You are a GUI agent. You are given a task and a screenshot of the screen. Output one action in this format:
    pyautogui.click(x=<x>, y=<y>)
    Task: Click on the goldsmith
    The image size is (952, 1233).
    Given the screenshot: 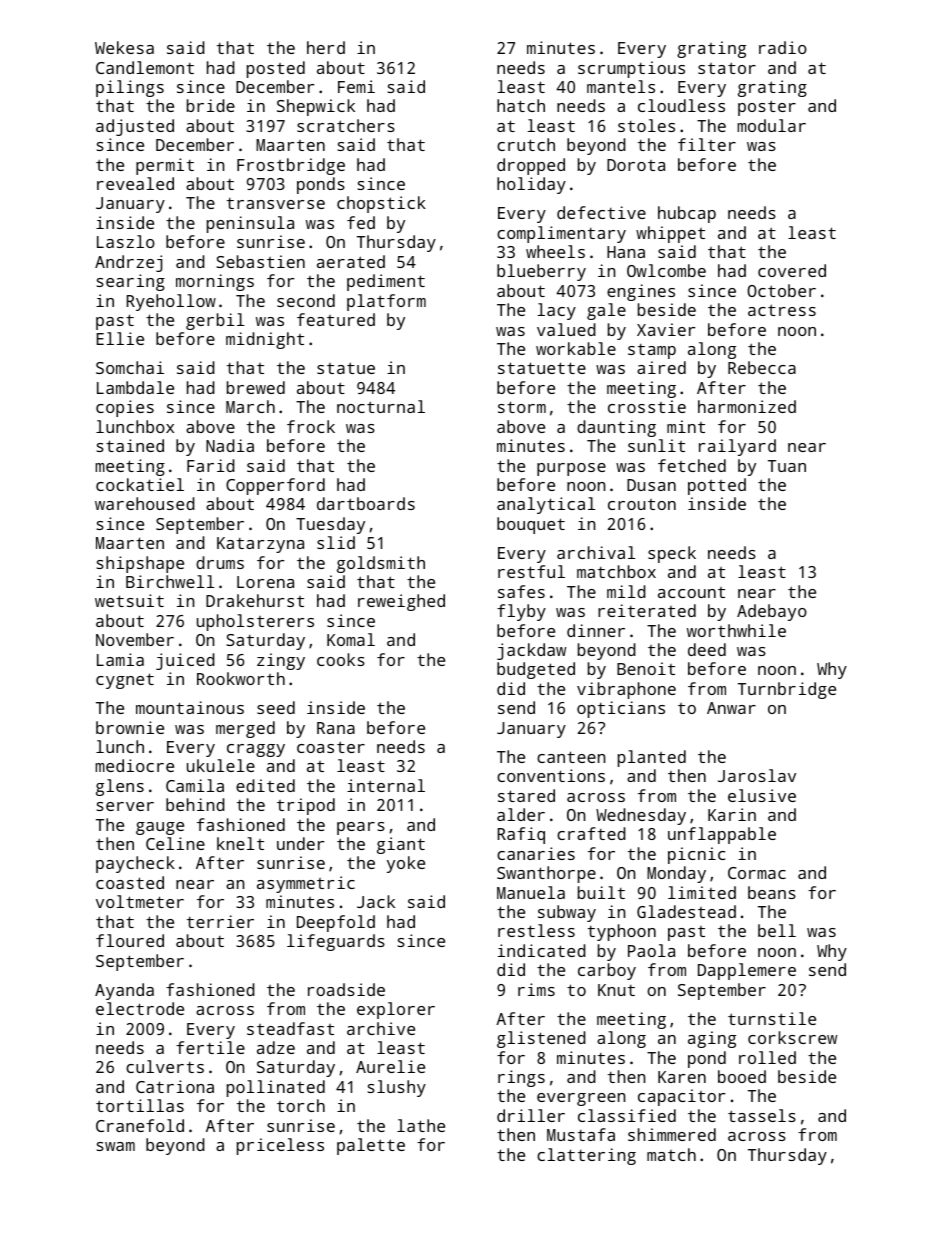 What is the action you would take?
    pyautogui.click(x=381, y=564)
